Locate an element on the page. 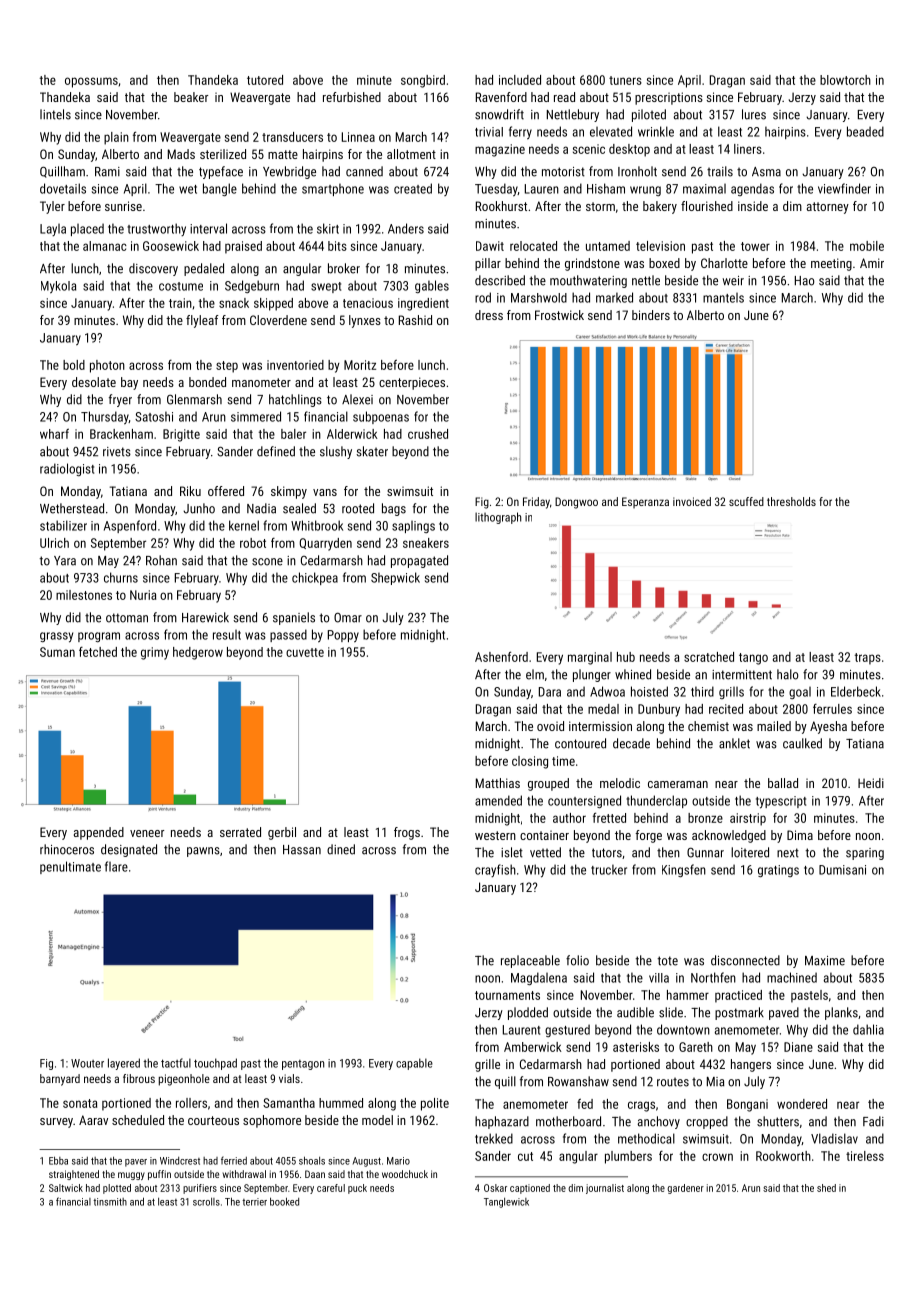 The image size is (924, 1308). rivets is located at coordinates (117, 452).
